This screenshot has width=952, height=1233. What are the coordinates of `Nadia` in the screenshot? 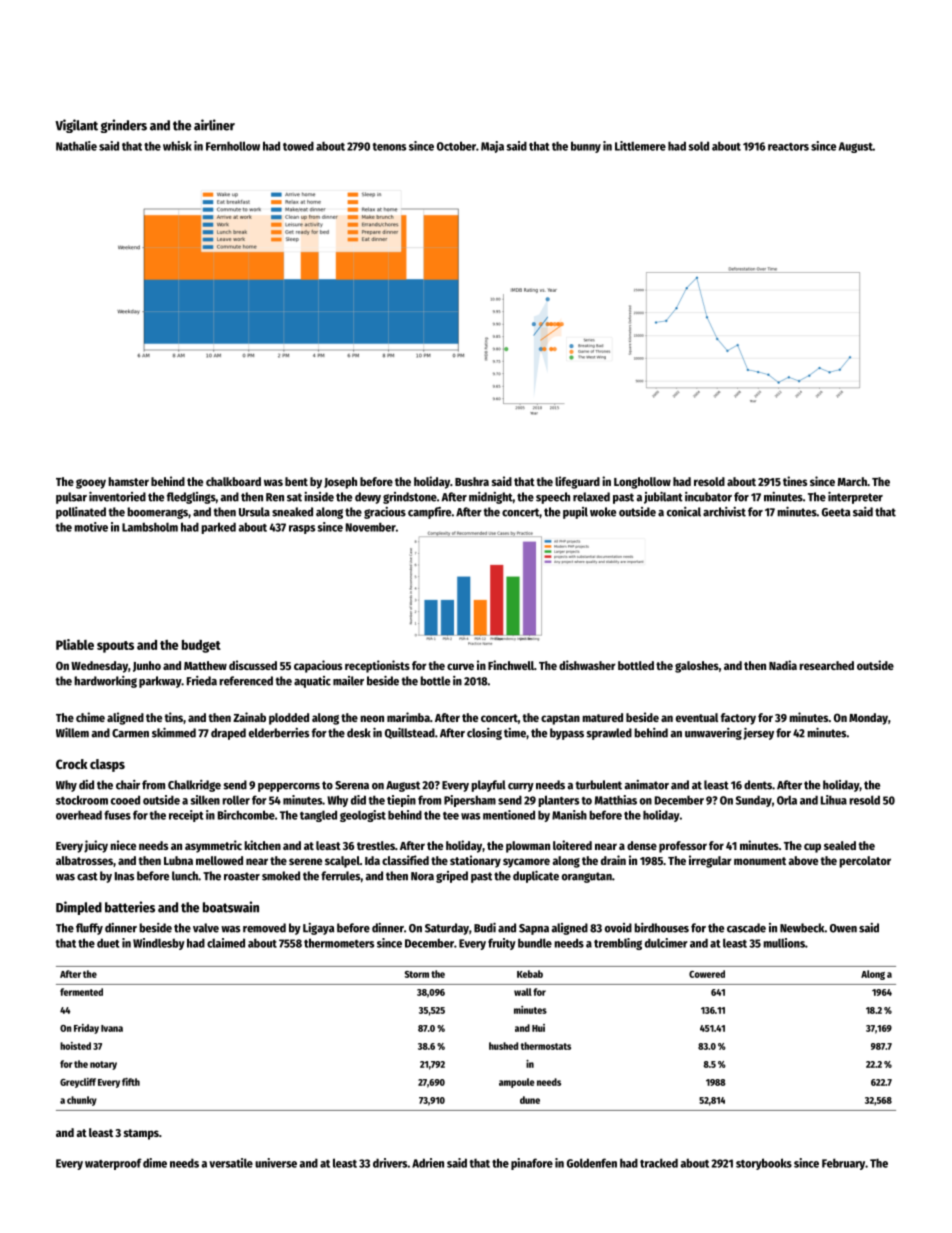 It's located at (783, 665).
